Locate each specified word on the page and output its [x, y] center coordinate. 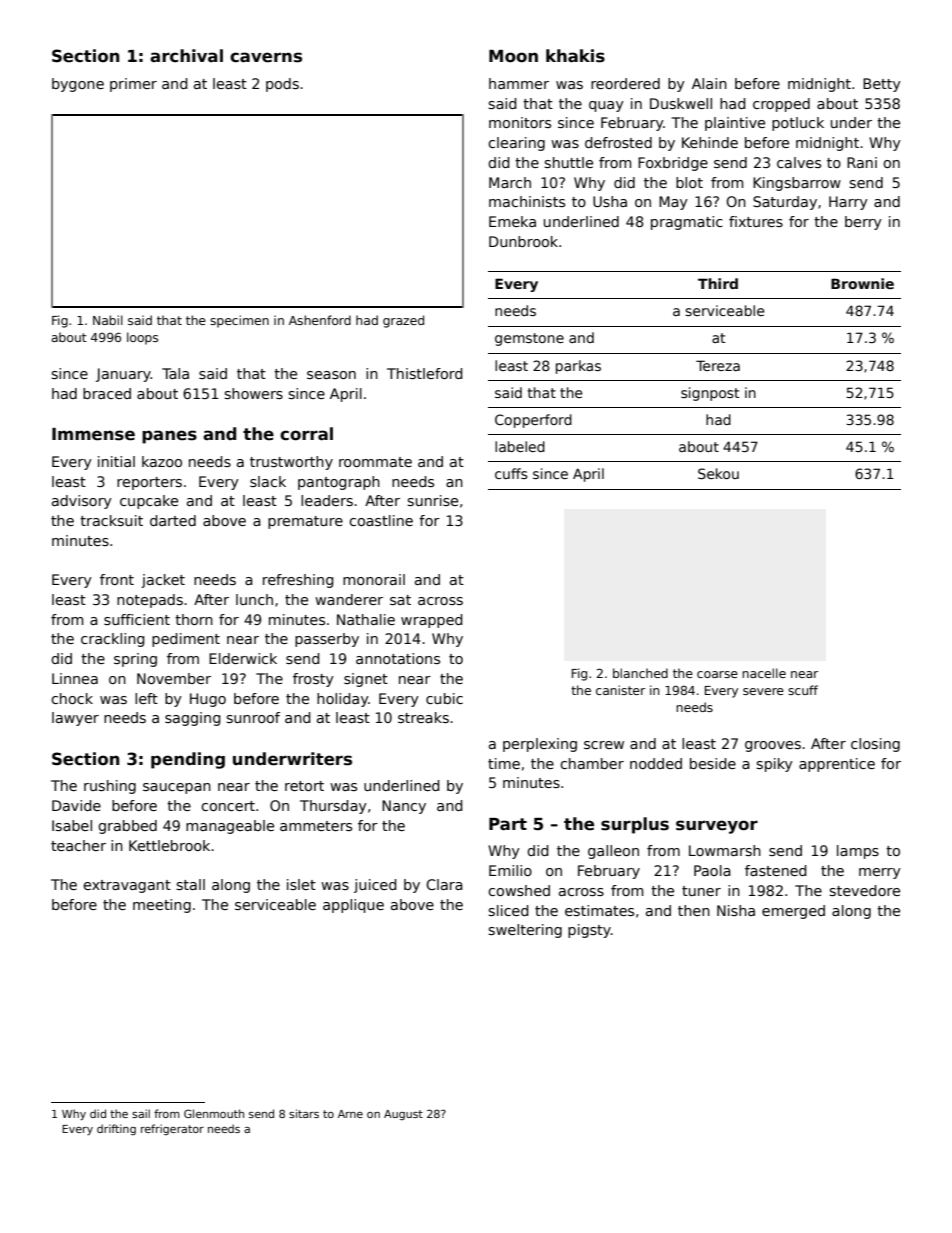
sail [141, 1113]
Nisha [736, 910]
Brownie [862, 283]
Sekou [718, 473]
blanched [640, 673]
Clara [444, 884]
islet [301, 884]
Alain [709, 83]
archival [186, 56]
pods [282, 85]
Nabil [108, 320]
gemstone [529, 339]
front [117, 579]
